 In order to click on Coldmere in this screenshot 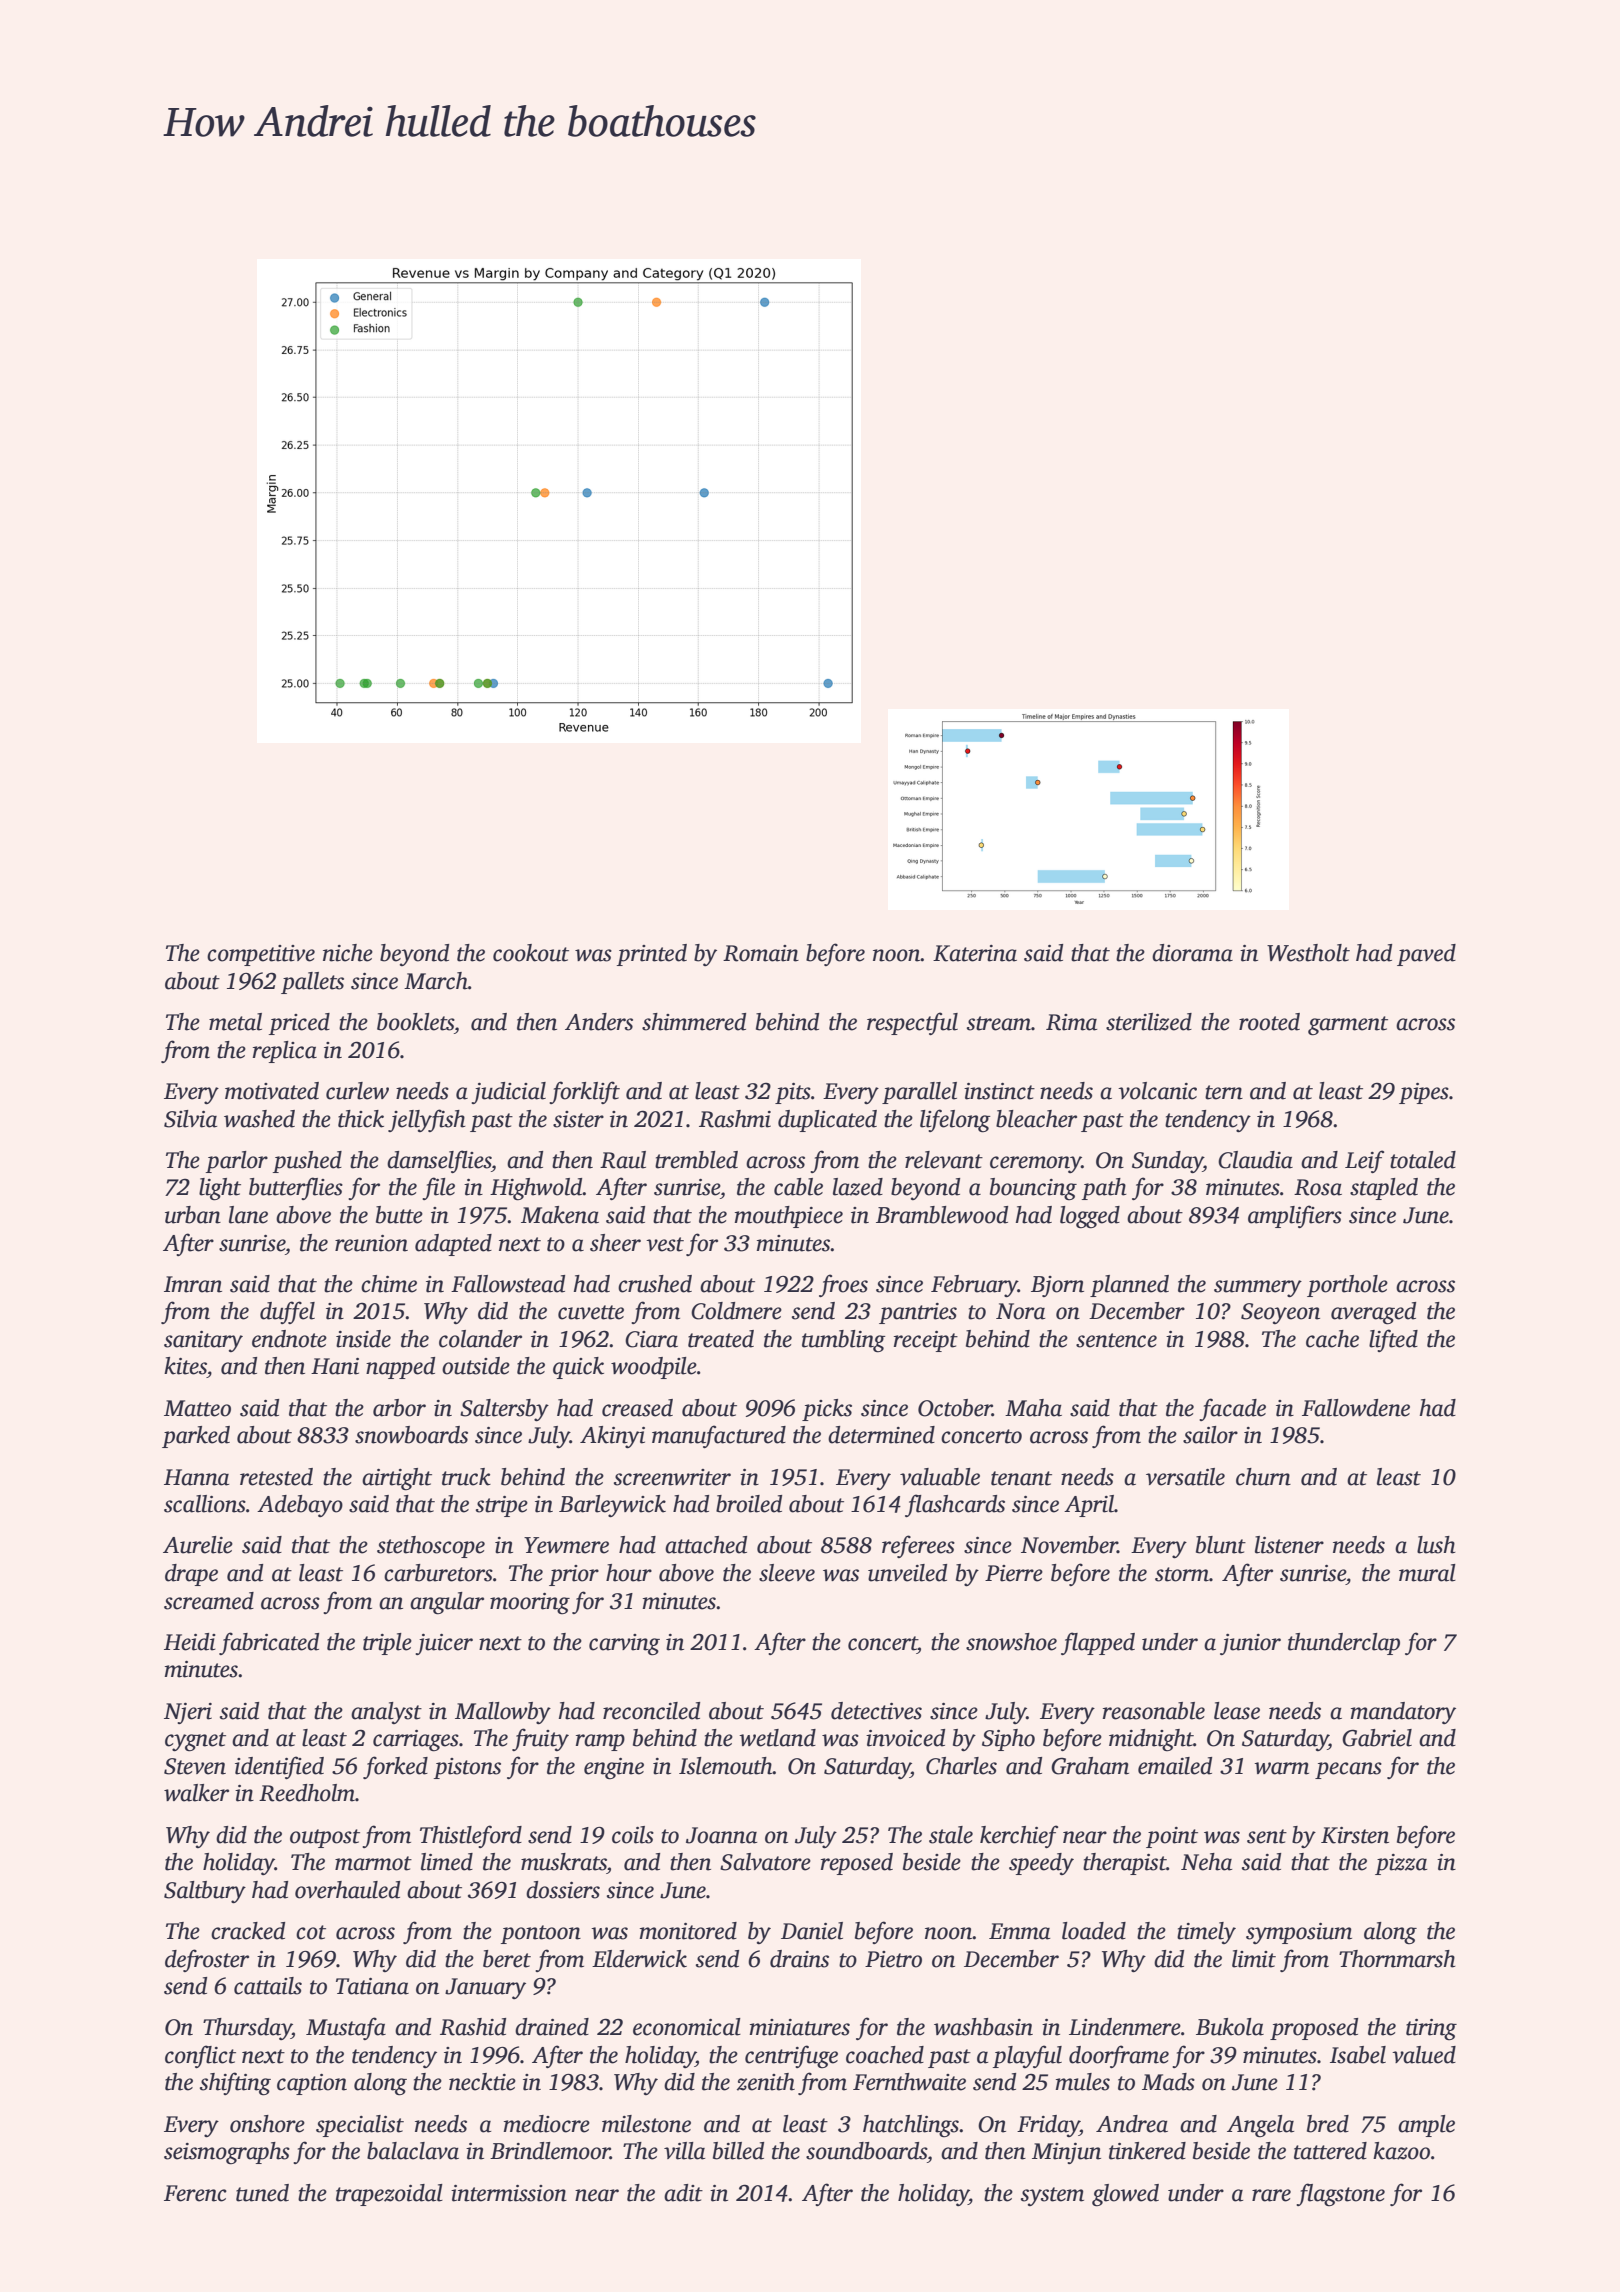, I will do `click(736, 1311)`.
